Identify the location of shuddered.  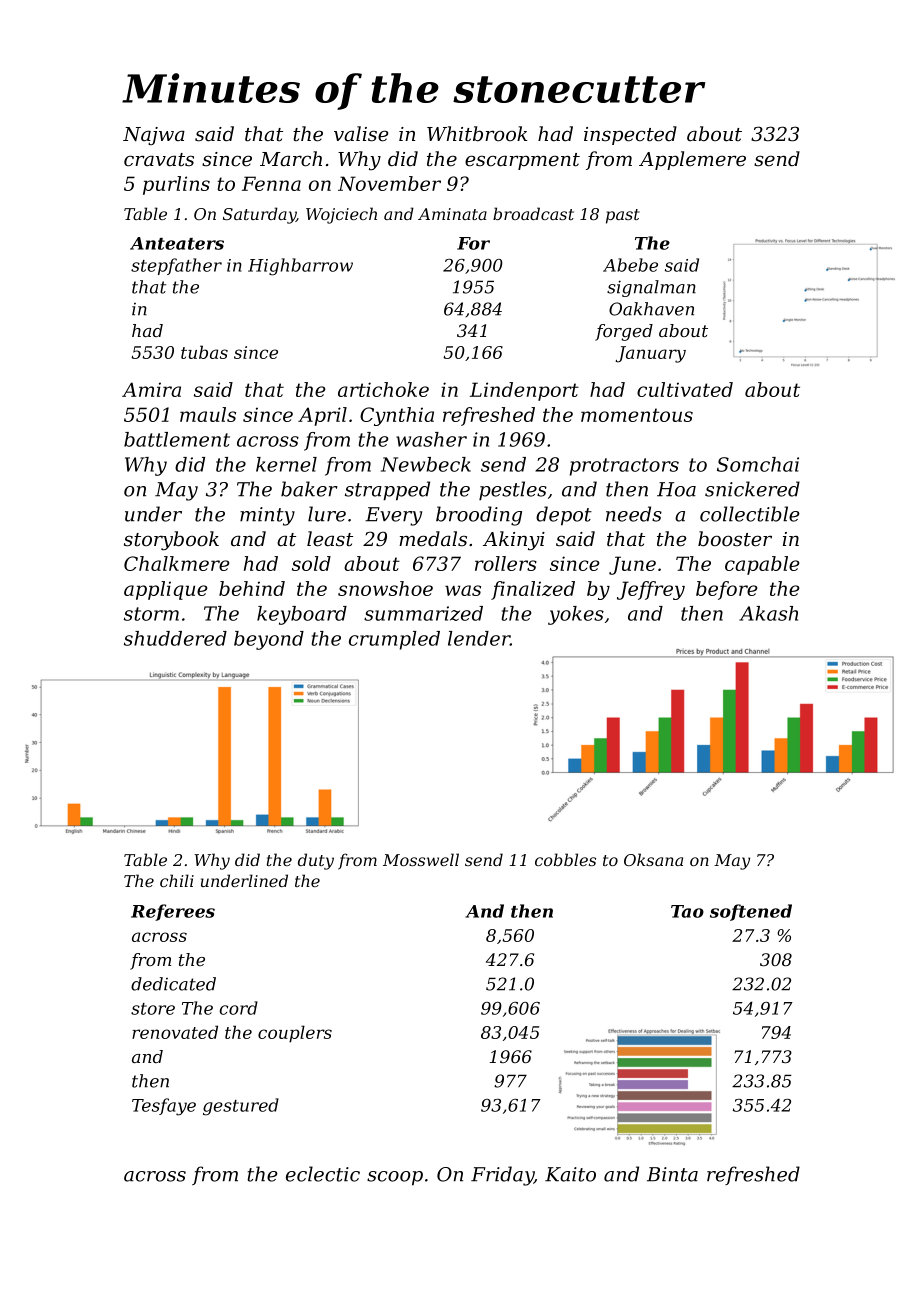
(175, 638).
